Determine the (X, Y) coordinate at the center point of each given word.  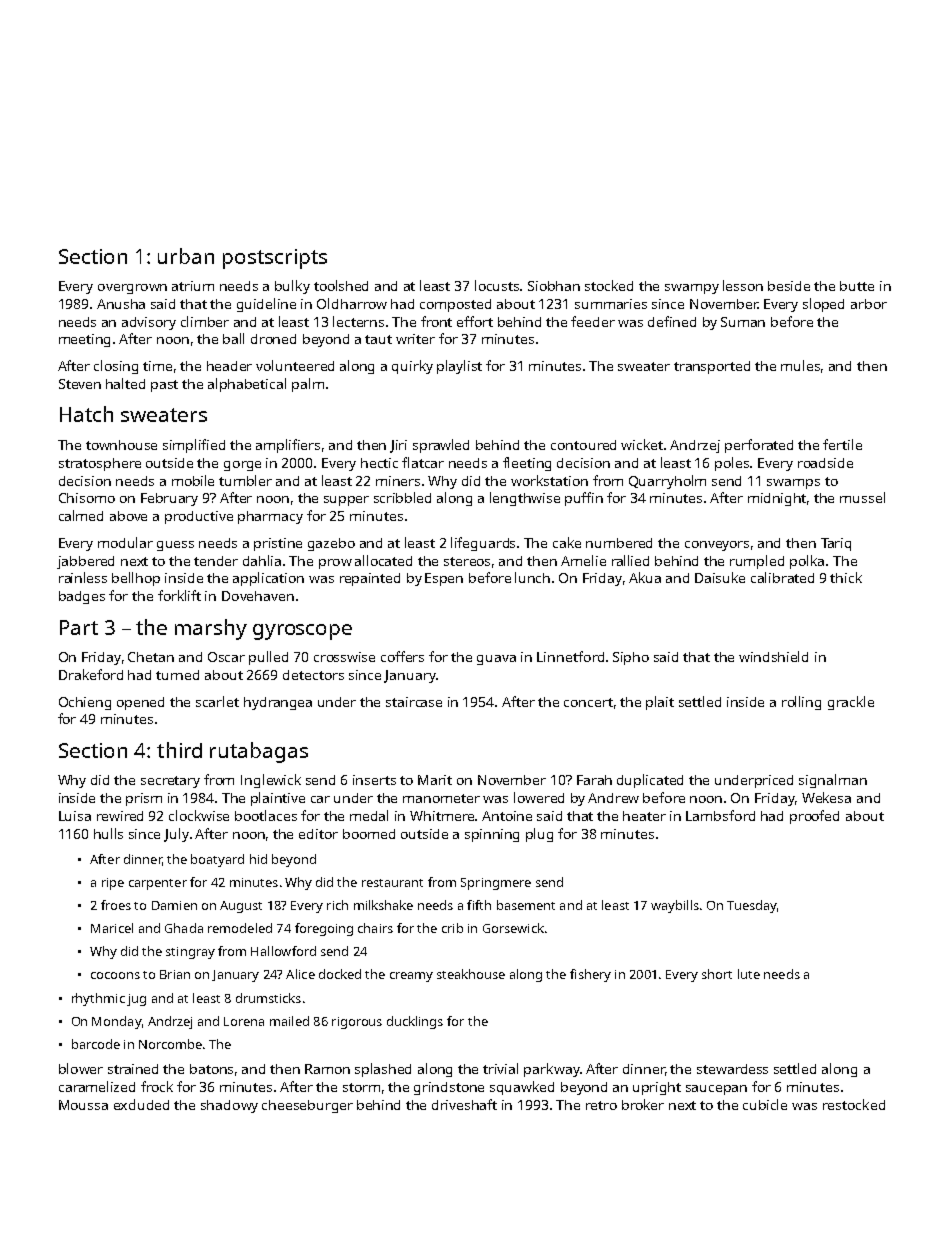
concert (588, 702)
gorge (242, 466)
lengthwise (525, 499)
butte (857, 286)
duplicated (650, 781)
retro (601, 1105)
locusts (498, 285)
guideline (266, 305)
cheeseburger (307, 1106)
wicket (642, 444)
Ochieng (85, 703)
